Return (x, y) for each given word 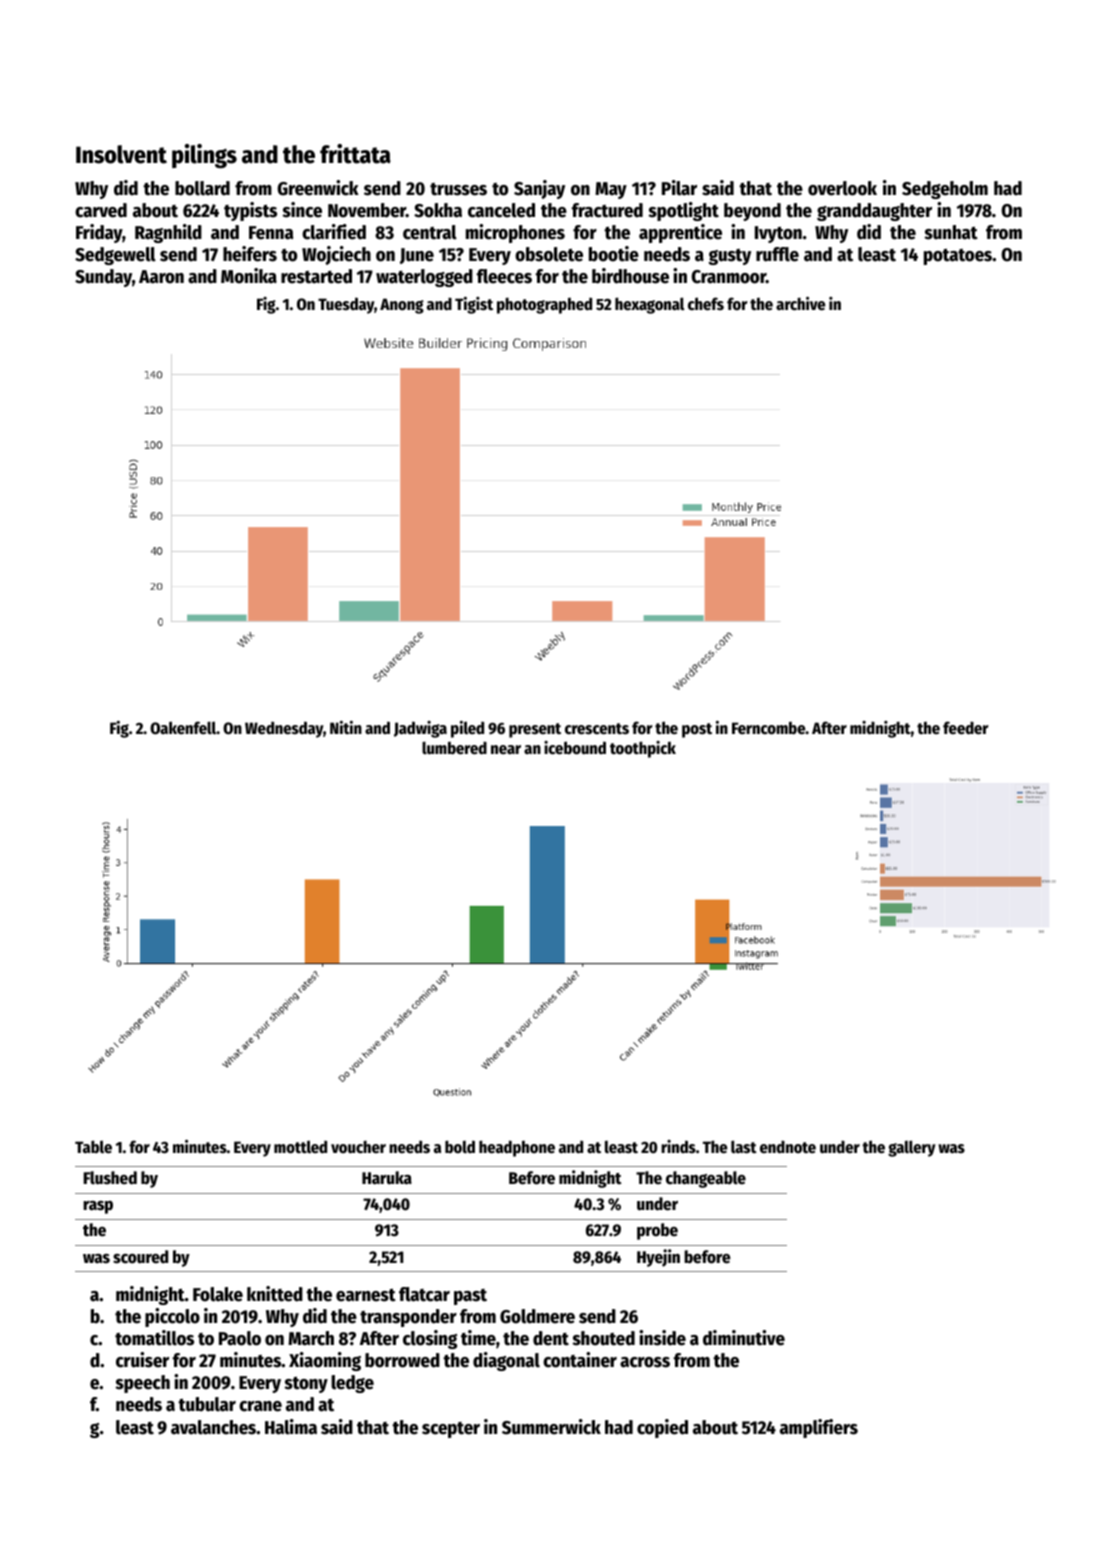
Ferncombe (769, 728)
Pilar (679, 188)
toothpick (643, 749)
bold (460, 1147)
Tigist (474, 305)
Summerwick (551, 1427)
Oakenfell (183, 728)
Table (93, 1147)
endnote (788, 1147)
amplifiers (819, 1428)
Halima (291, 1427)
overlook (842, 188)
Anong (402, 306)
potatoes (958, 257)
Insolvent (121, 154)
